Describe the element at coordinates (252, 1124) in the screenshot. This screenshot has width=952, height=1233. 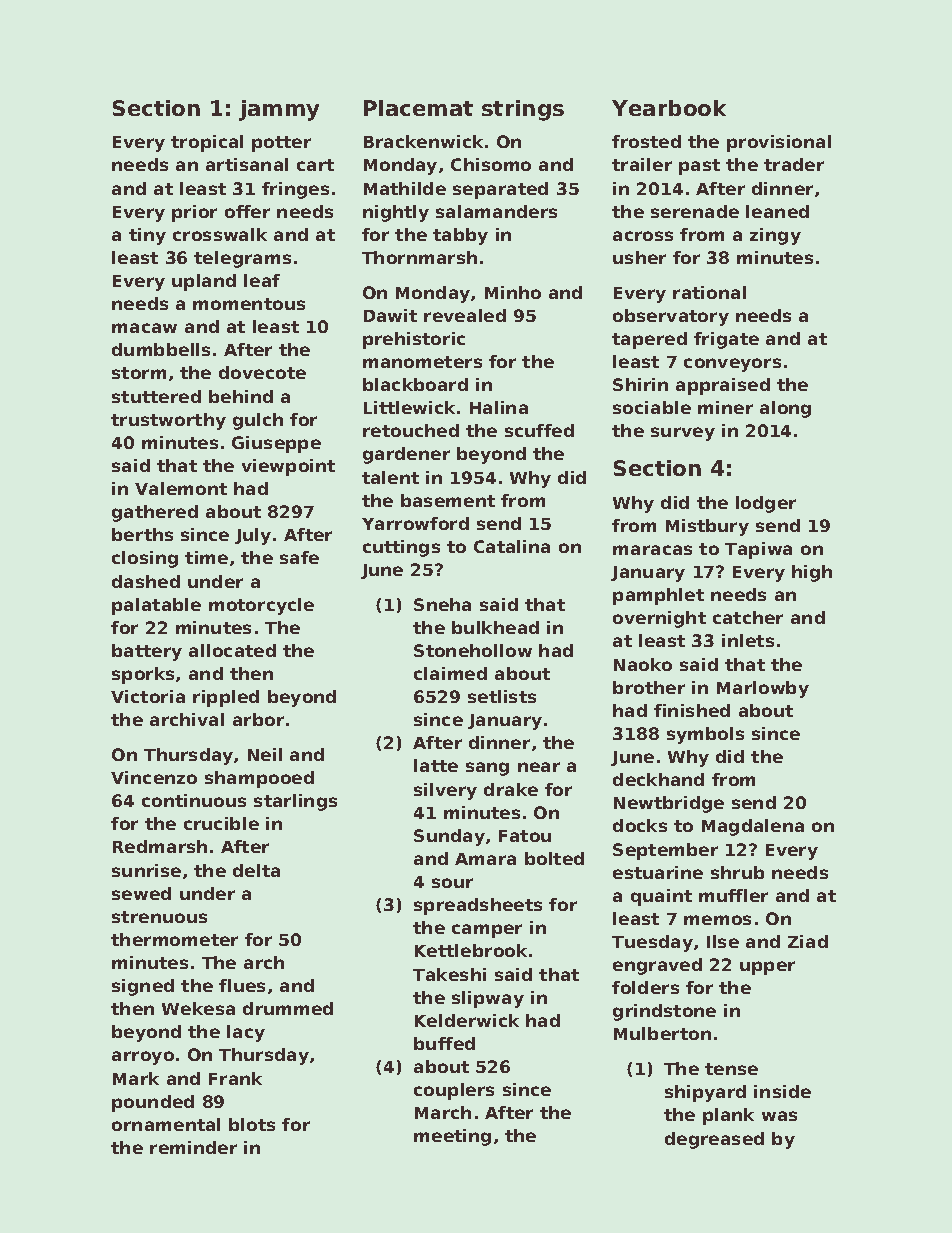
I see `blots` at that location.
